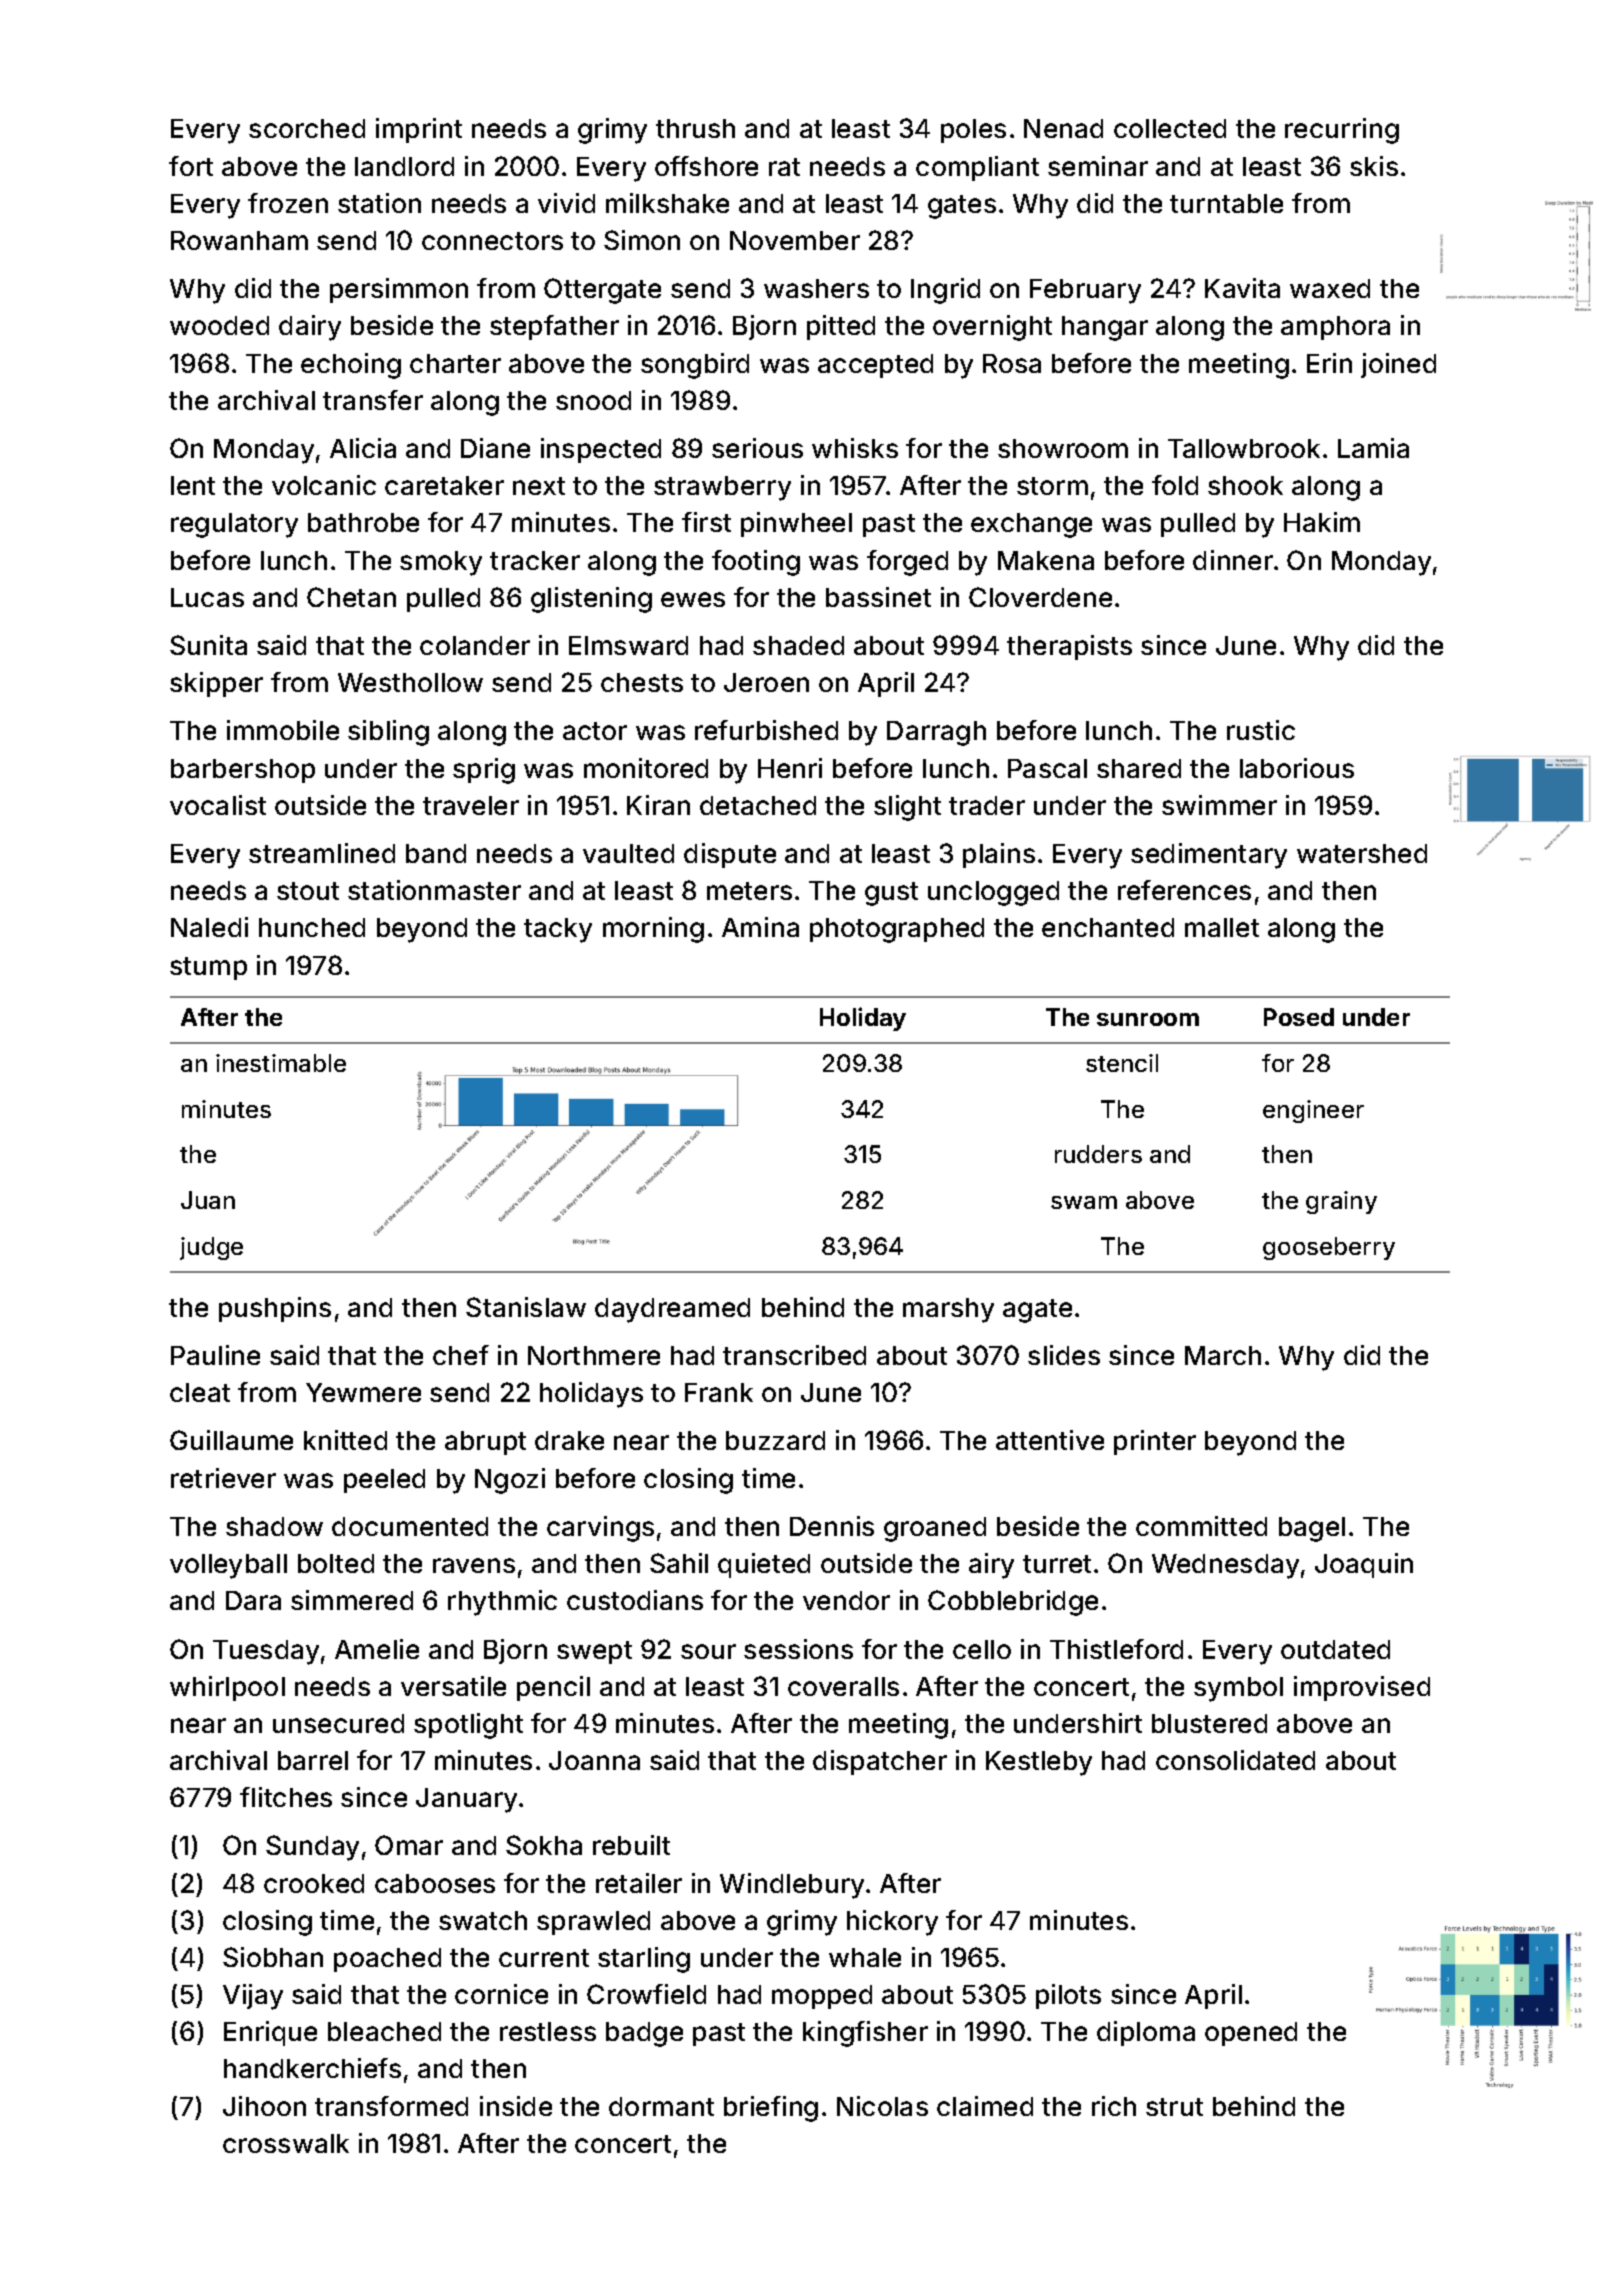  Describe the element at coordinates (822, 1997) in the image. I see `mopped` at that location.
